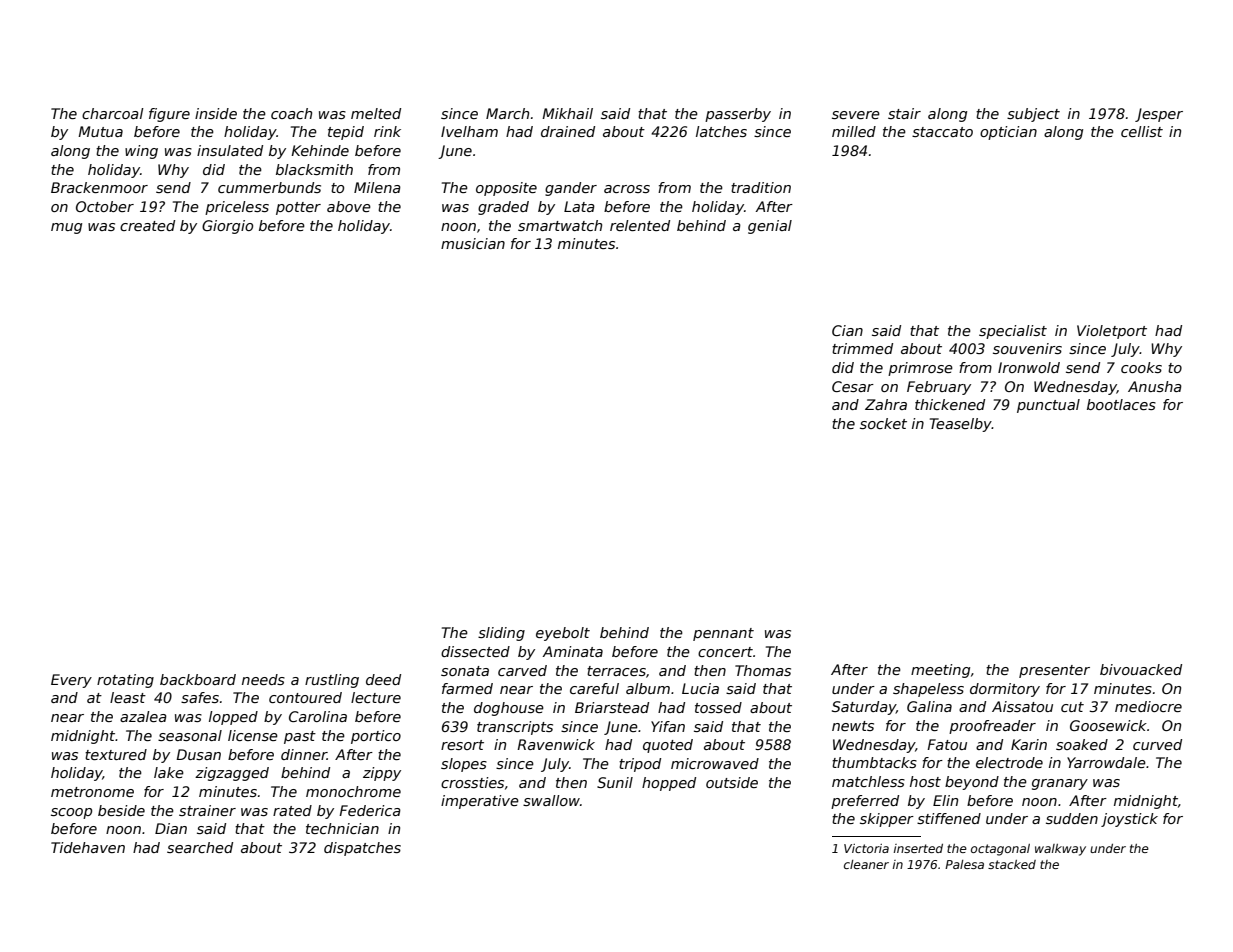  What do you see at coordinates (66, 228) in the document?
I see `mug` at bounding box center [66, 228].
